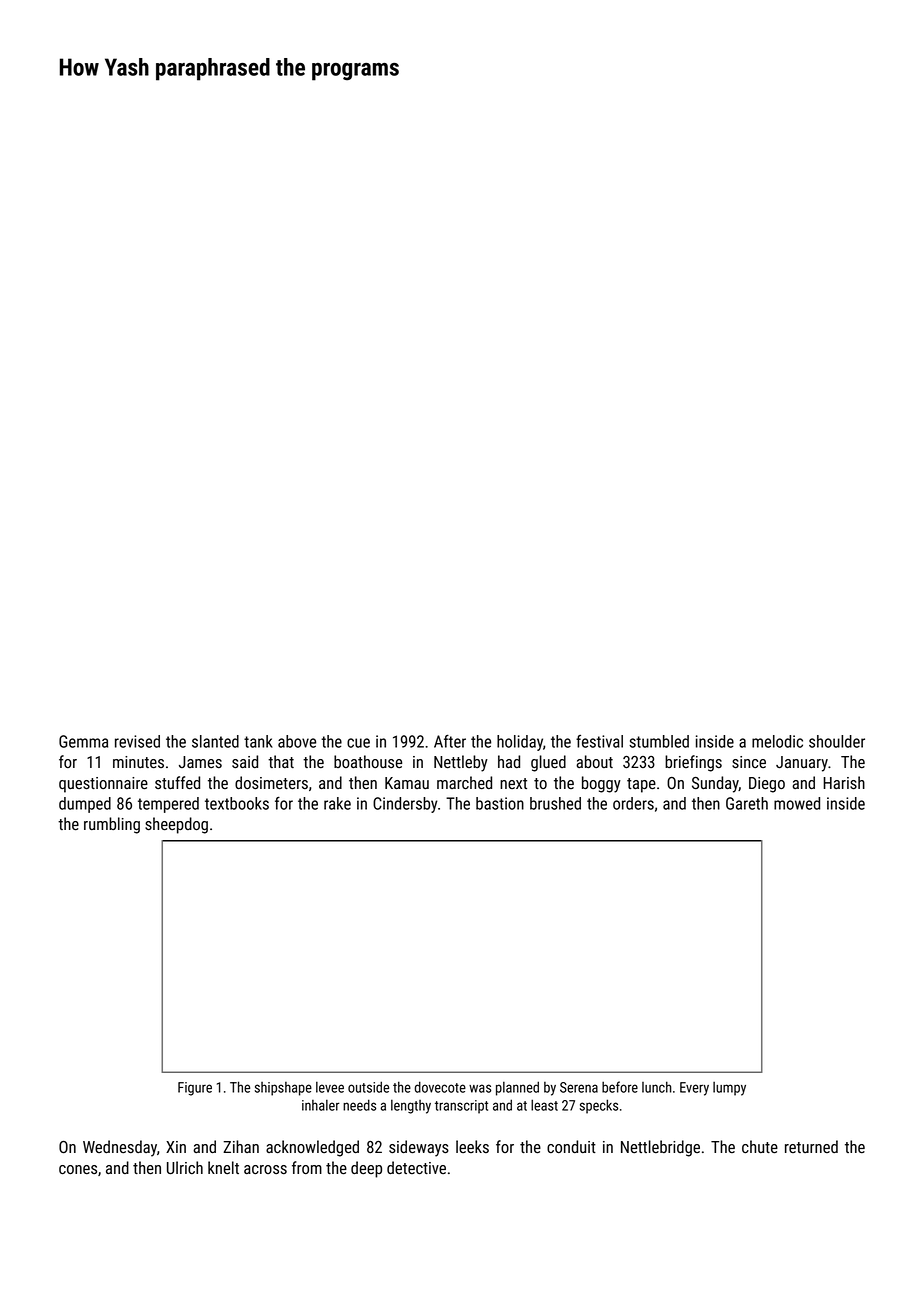 The image size is (924, 1314). What do you see at coordinates (660, 1148) in the page?
I see `Nettlebridge` at bounding box center [660, 1148].
